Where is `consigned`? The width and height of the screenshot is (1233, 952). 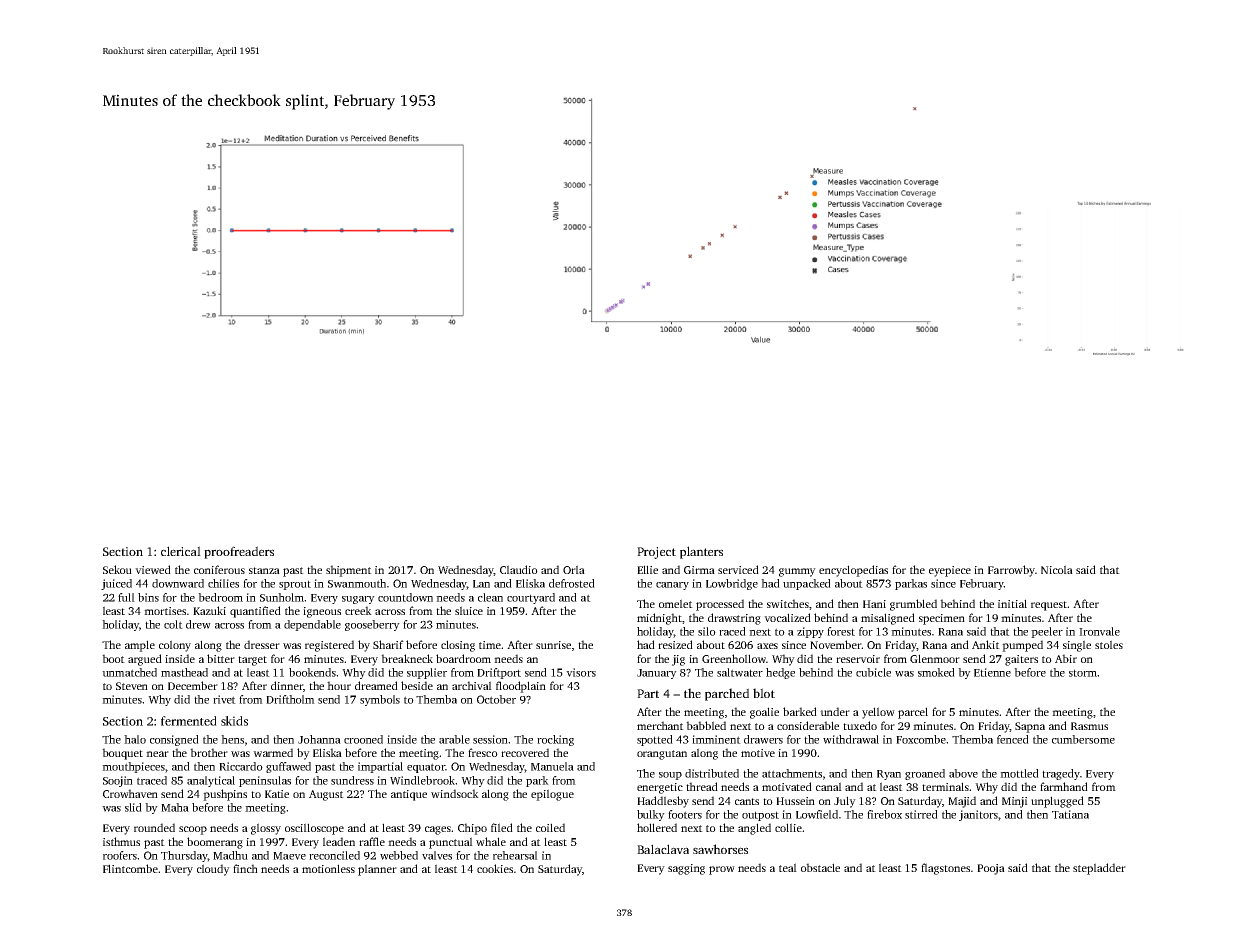 consigned is located at coordinates (174, 740).
